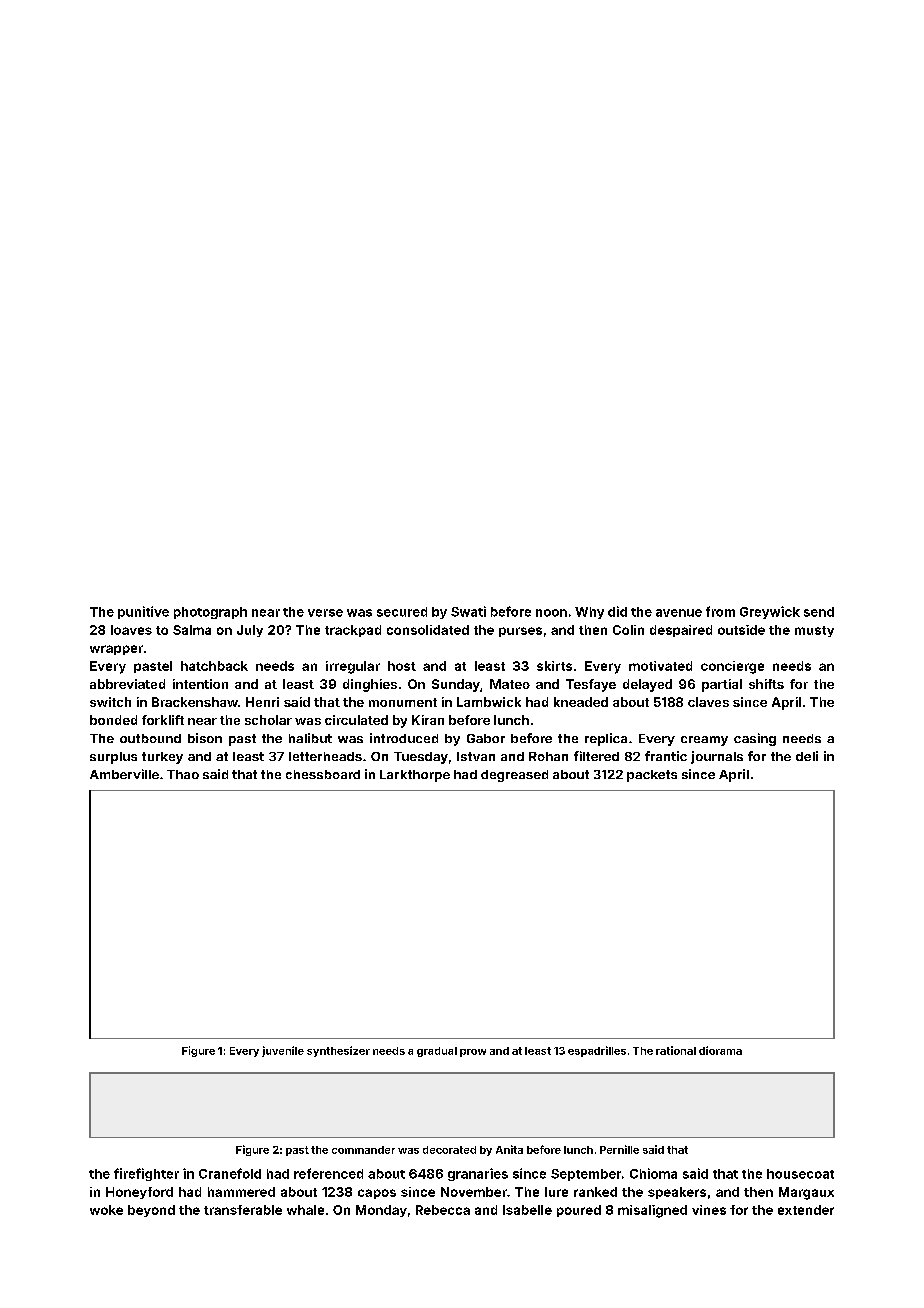  I want to click on misaligned, so click(652, 1211).
